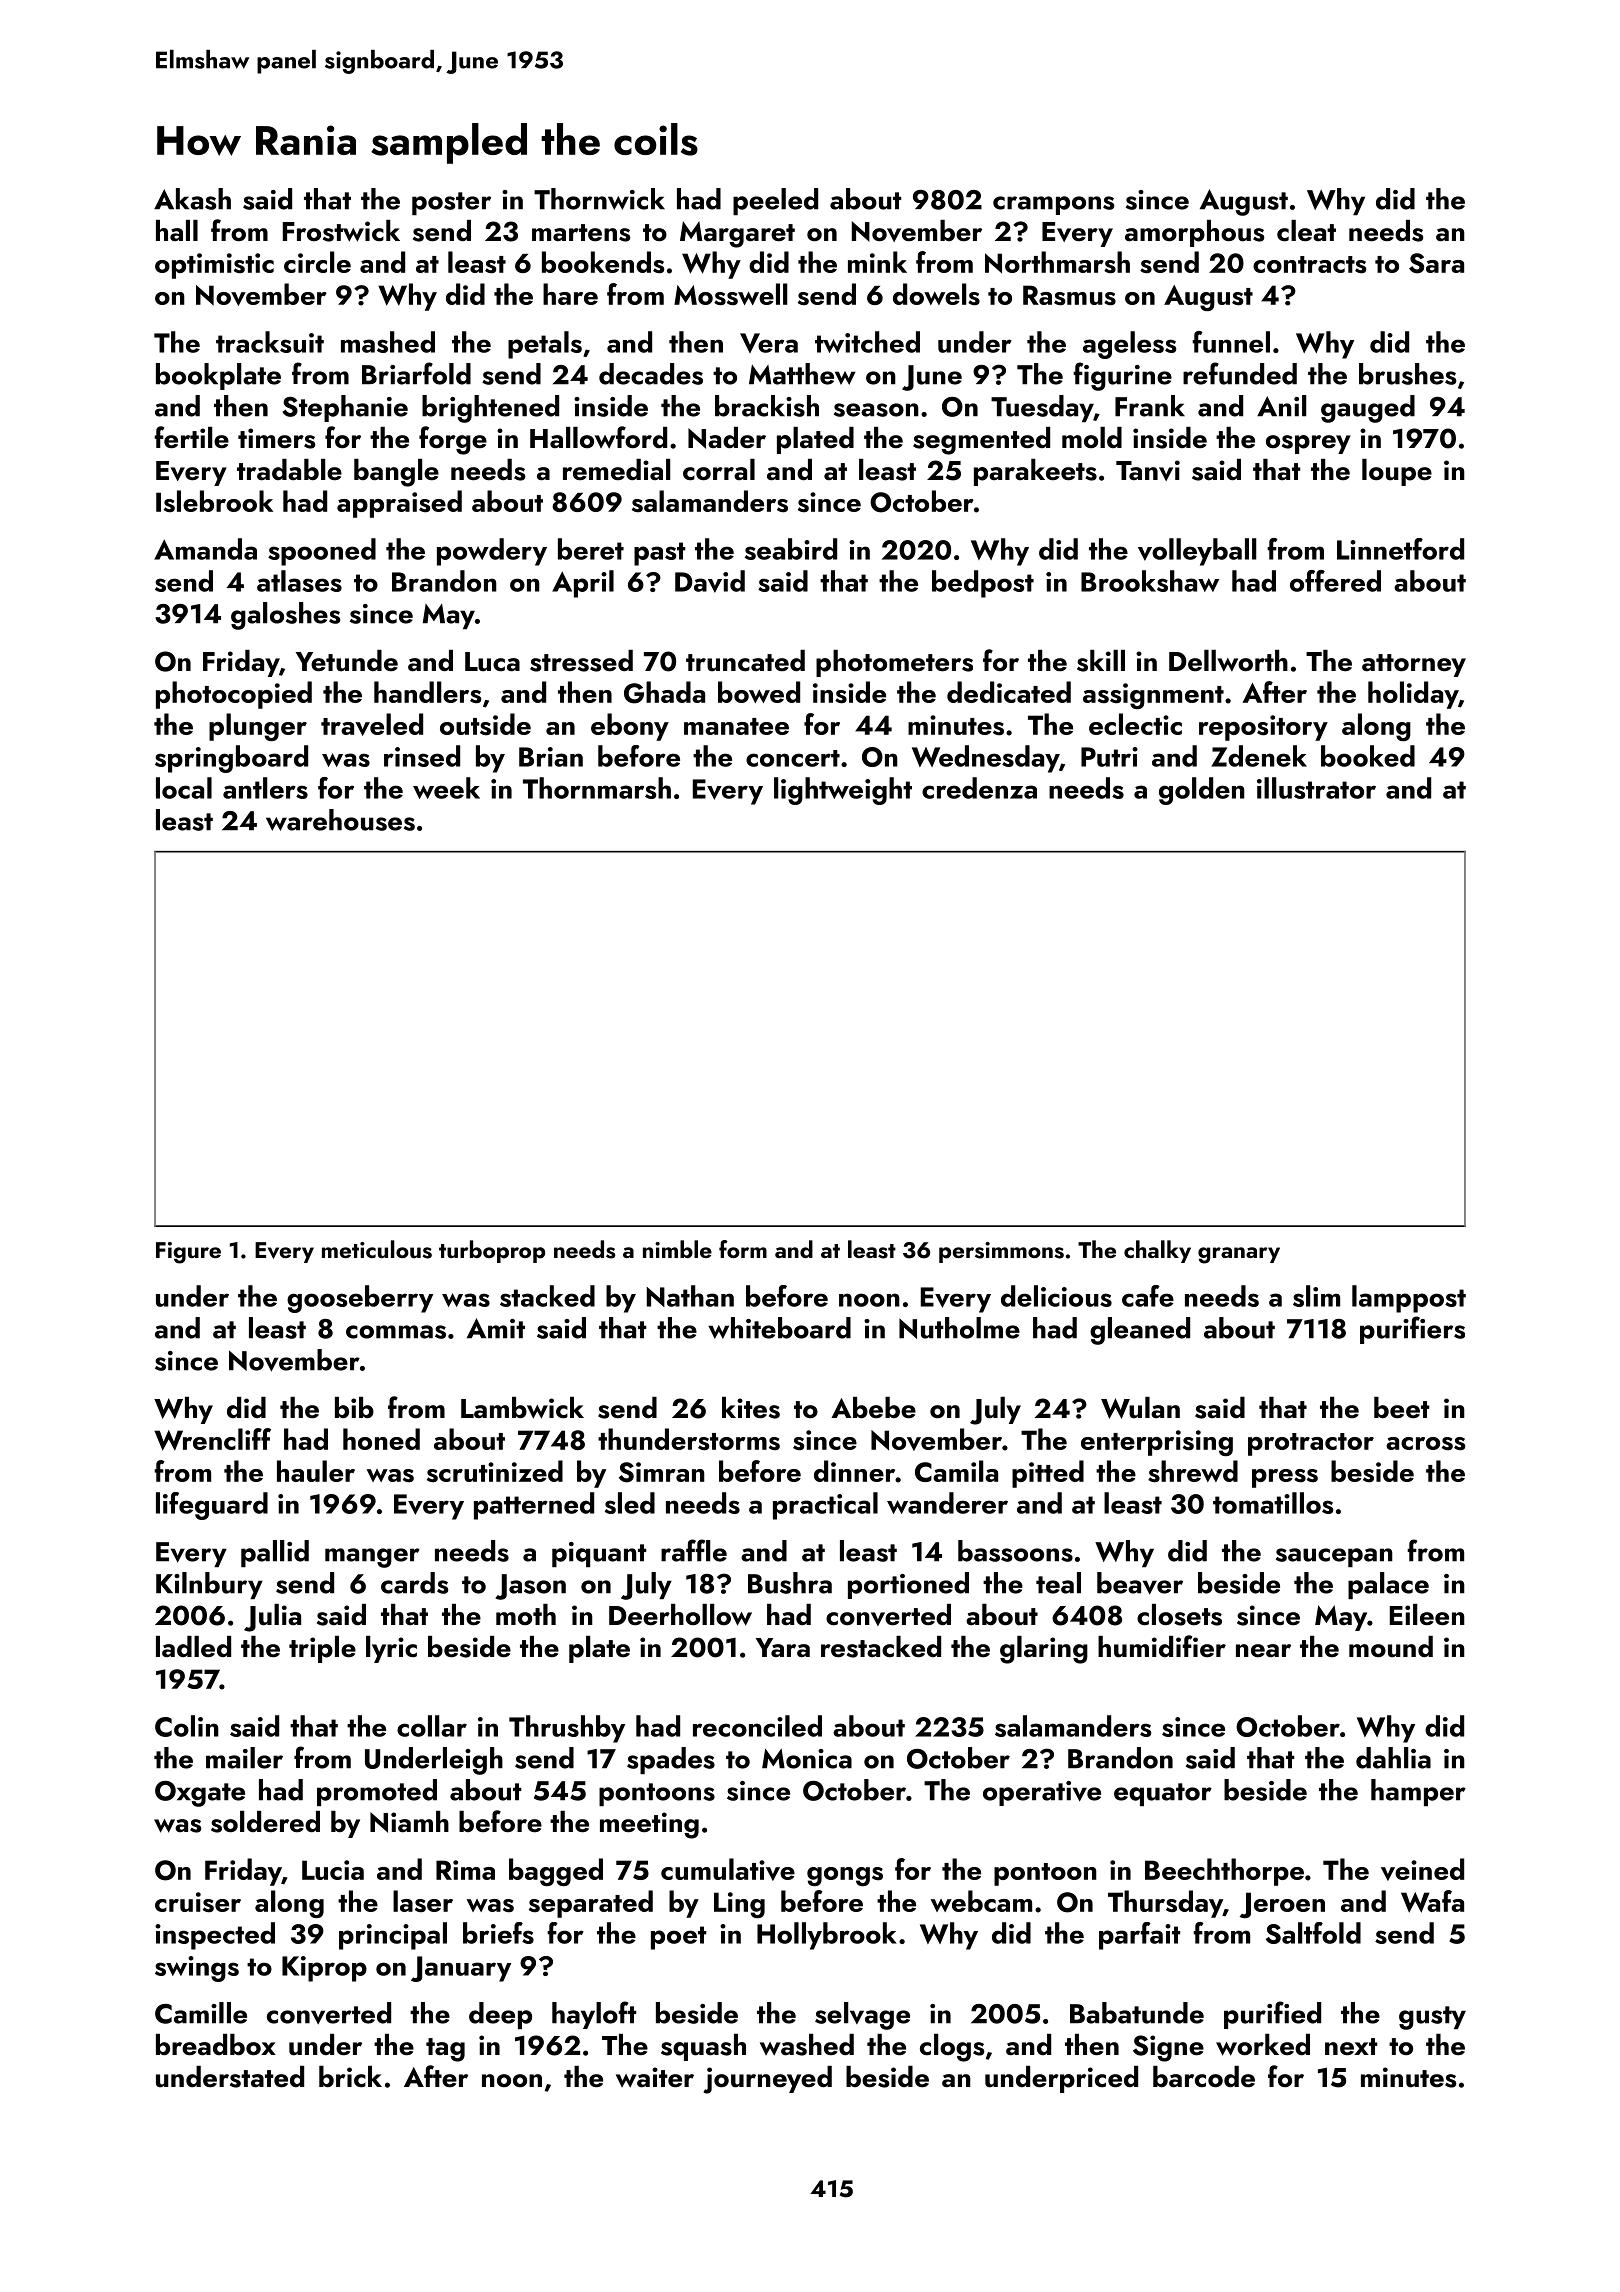 The image size is (1620, 2292). Describe the element at coordinates (201, 2013) in the screenshot. I see `Camille` at that location.
